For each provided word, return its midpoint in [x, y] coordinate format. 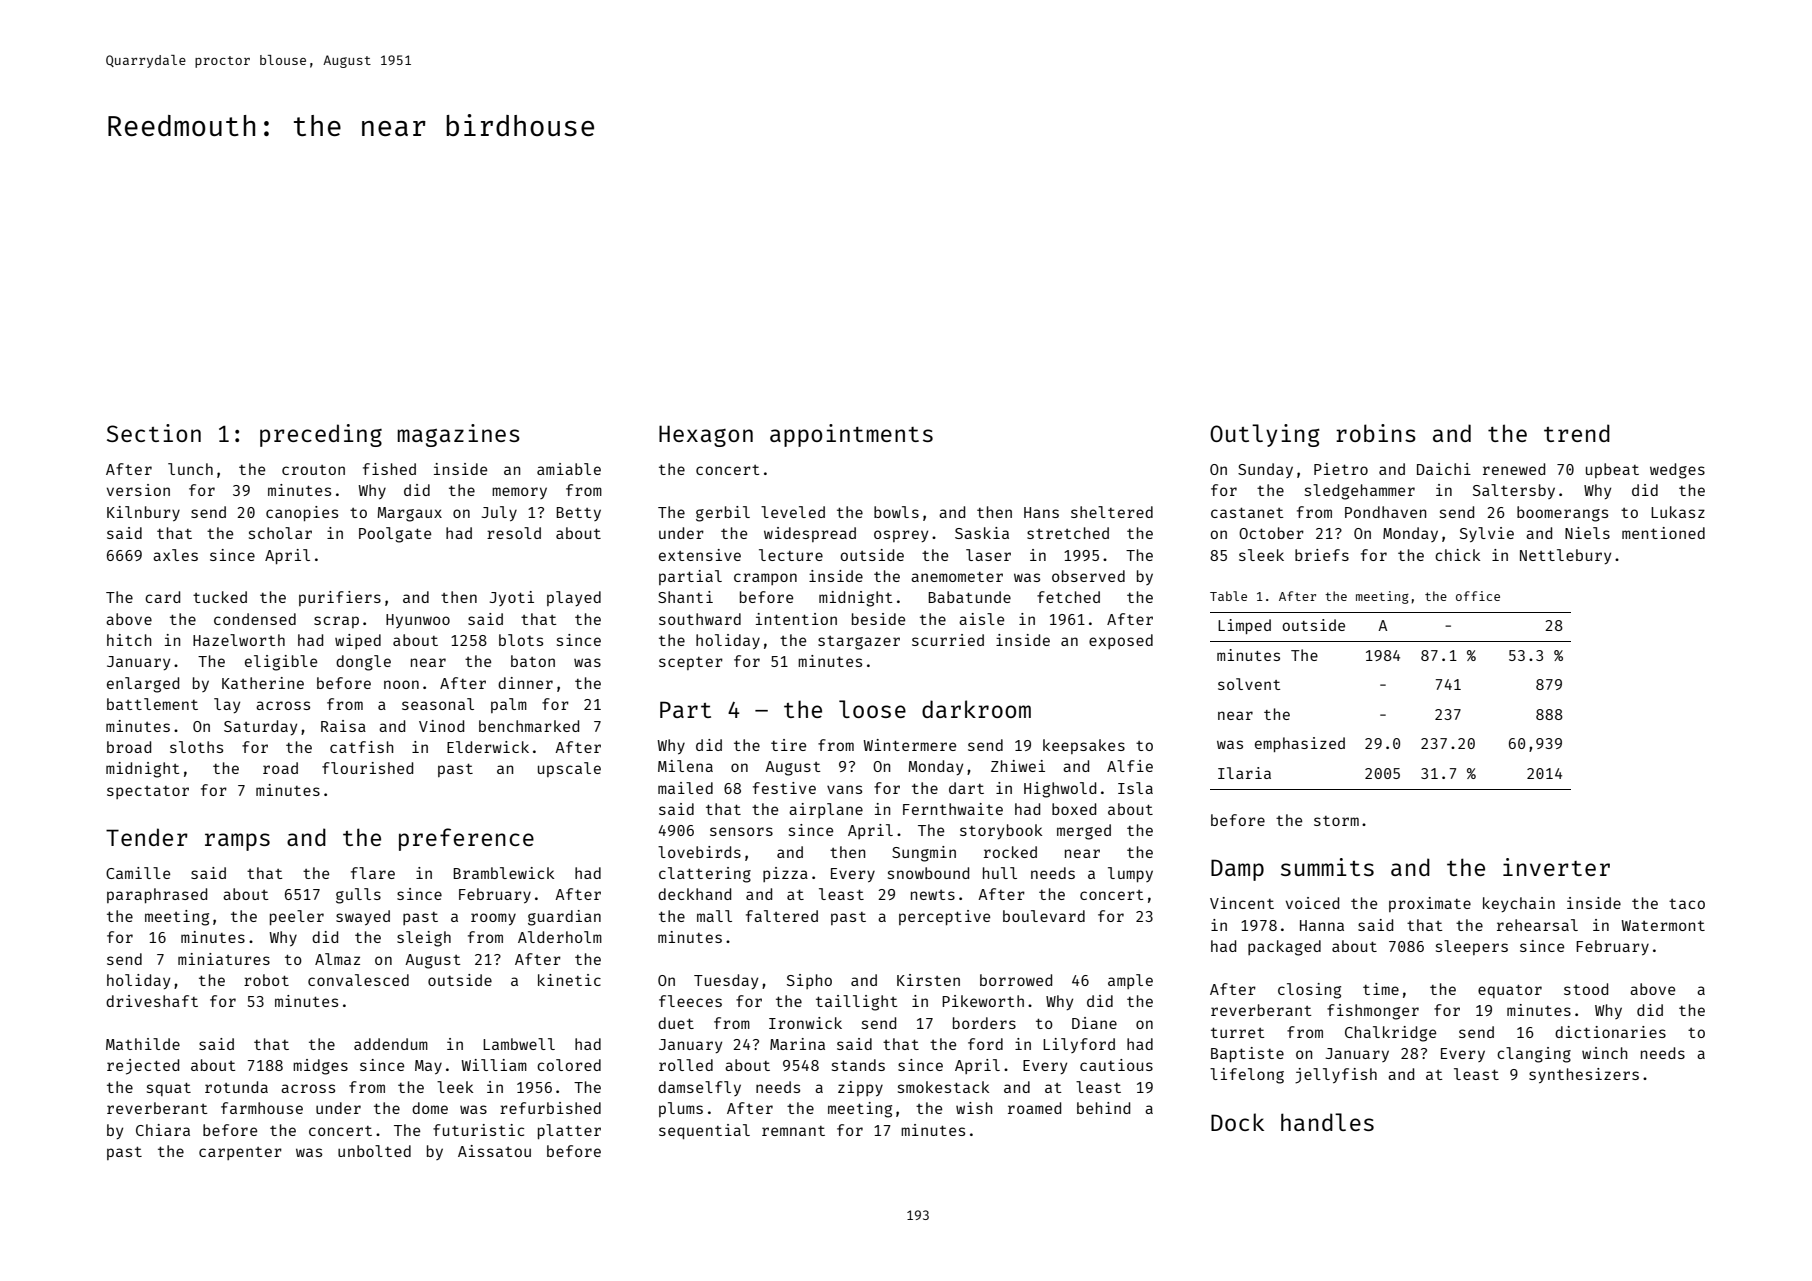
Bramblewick [503, 873]
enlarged [143, 685]
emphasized [1300, 744]
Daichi [1444, 469]
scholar [280, 533]
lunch [190, 469]
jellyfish [1336, 1076]
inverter [1556, 867]
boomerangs [1562, 514]
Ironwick [805, 1023]
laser [988, 555]
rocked [1010, 852]
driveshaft [152, 1001]
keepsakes [1084, 746]
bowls [896, 512]
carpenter [240, 1153]
